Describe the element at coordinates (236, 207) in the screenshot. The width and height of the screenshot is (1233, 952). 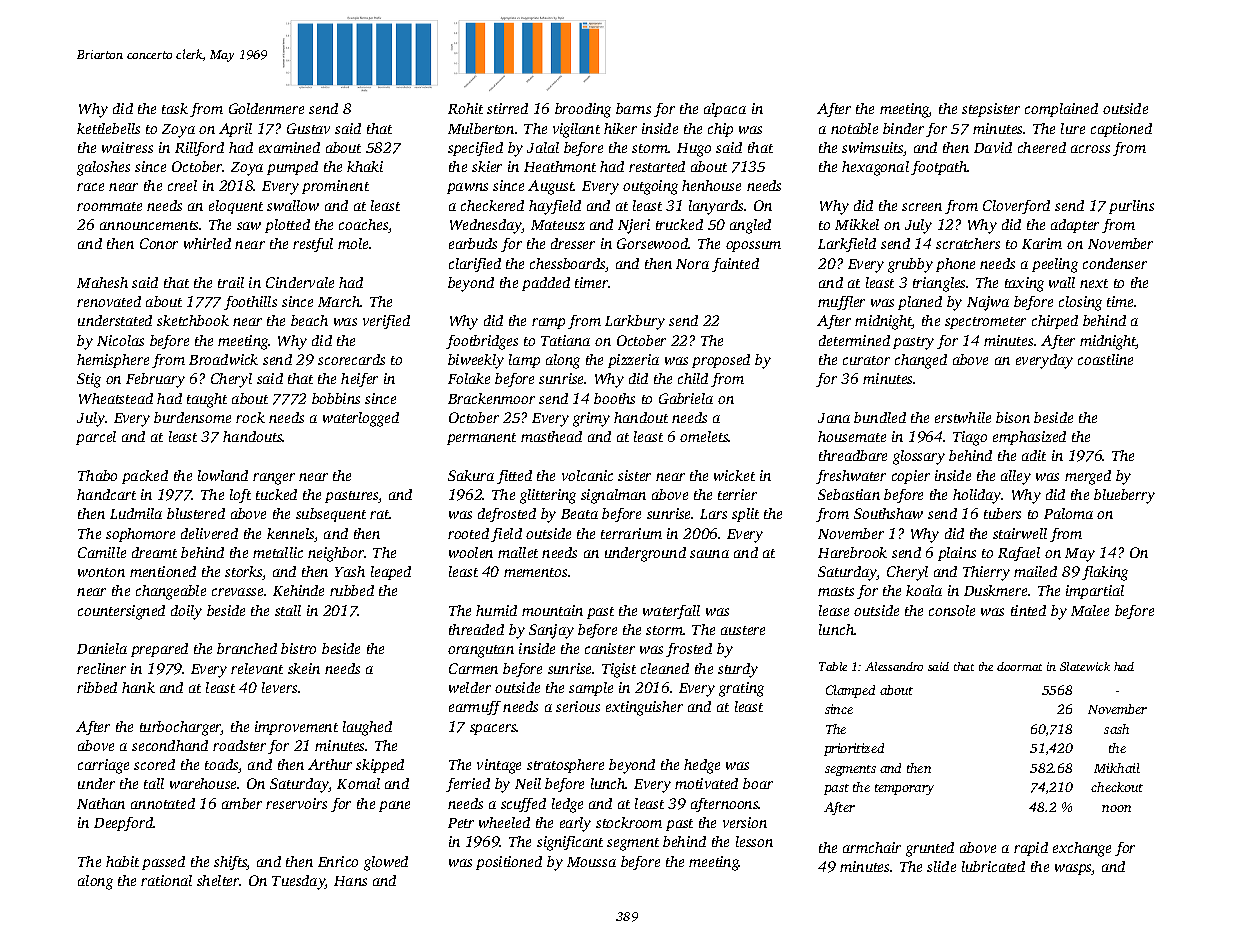
I see `eloquent` at that location.
